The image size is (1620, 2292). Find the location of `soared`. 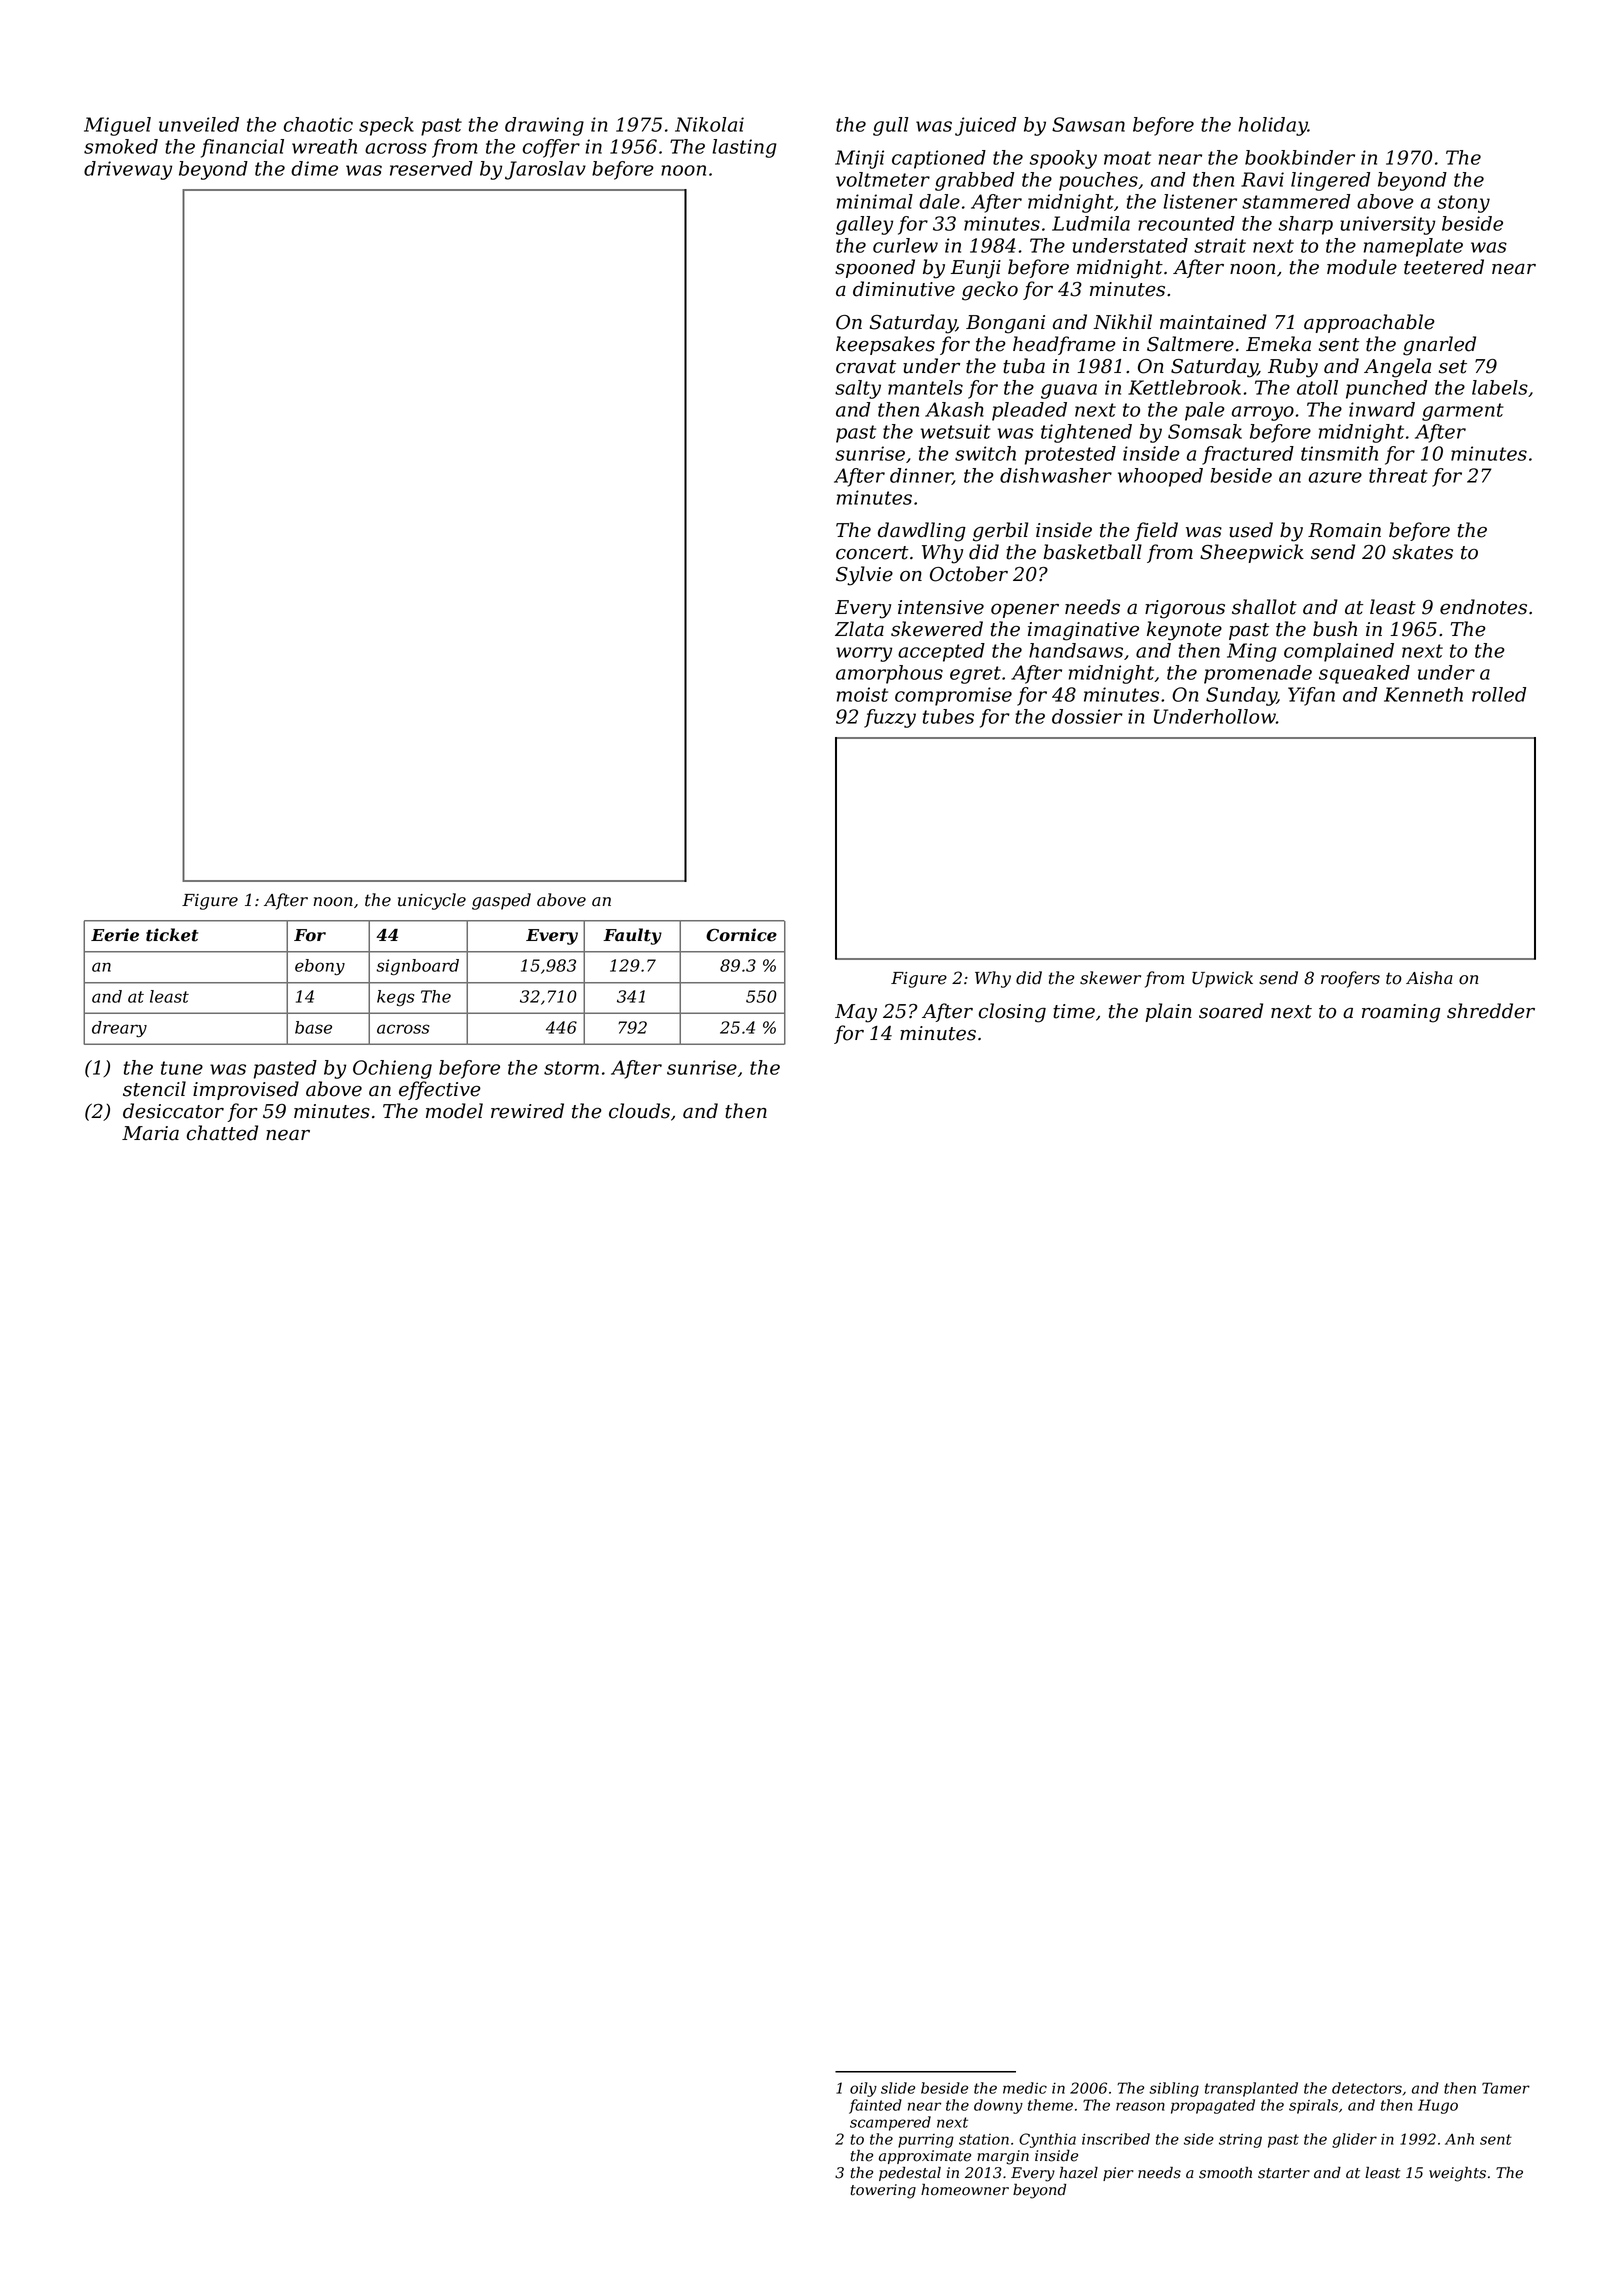

soared is located at coordinates (1231, 1011).
